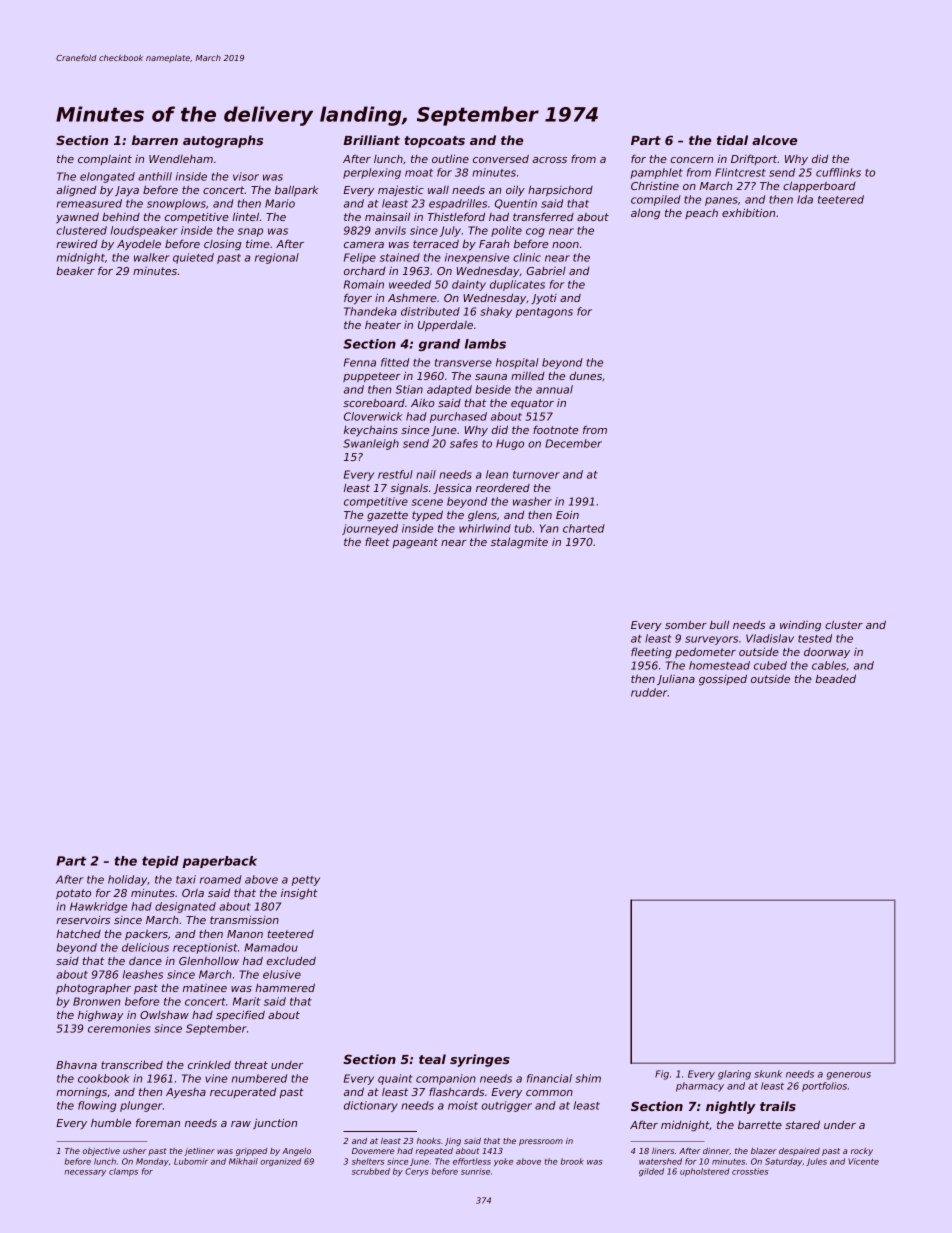  I want to click on journeyed, so click(370, 529).
